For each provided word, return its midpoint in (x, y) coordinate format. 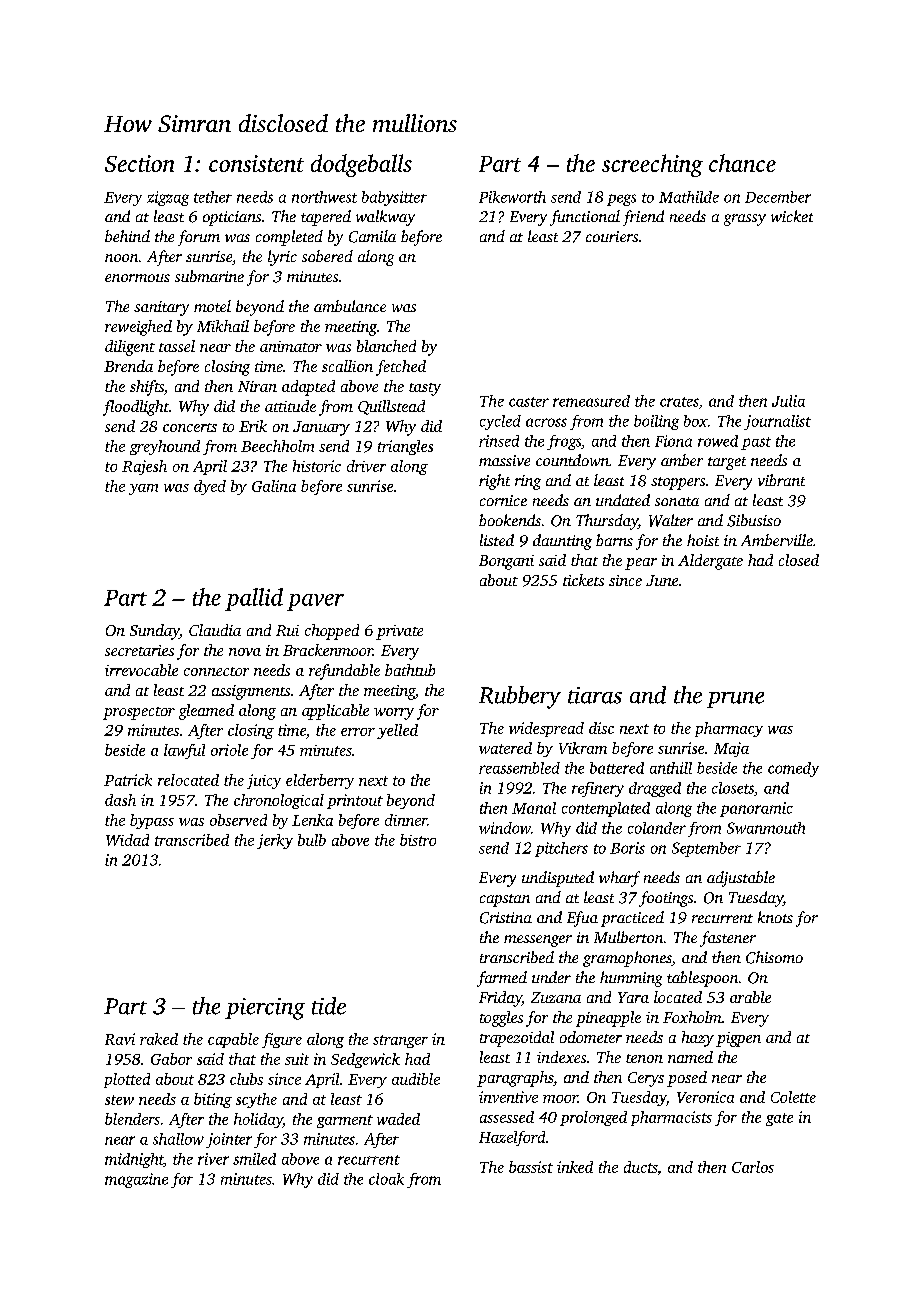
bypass (152, 821)
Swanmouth (766, 828)
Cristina (506, 918)
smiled (254, 1159)
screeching (652, 165)
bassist (531, 1167)
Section (139, 163)
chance (742, 163)
